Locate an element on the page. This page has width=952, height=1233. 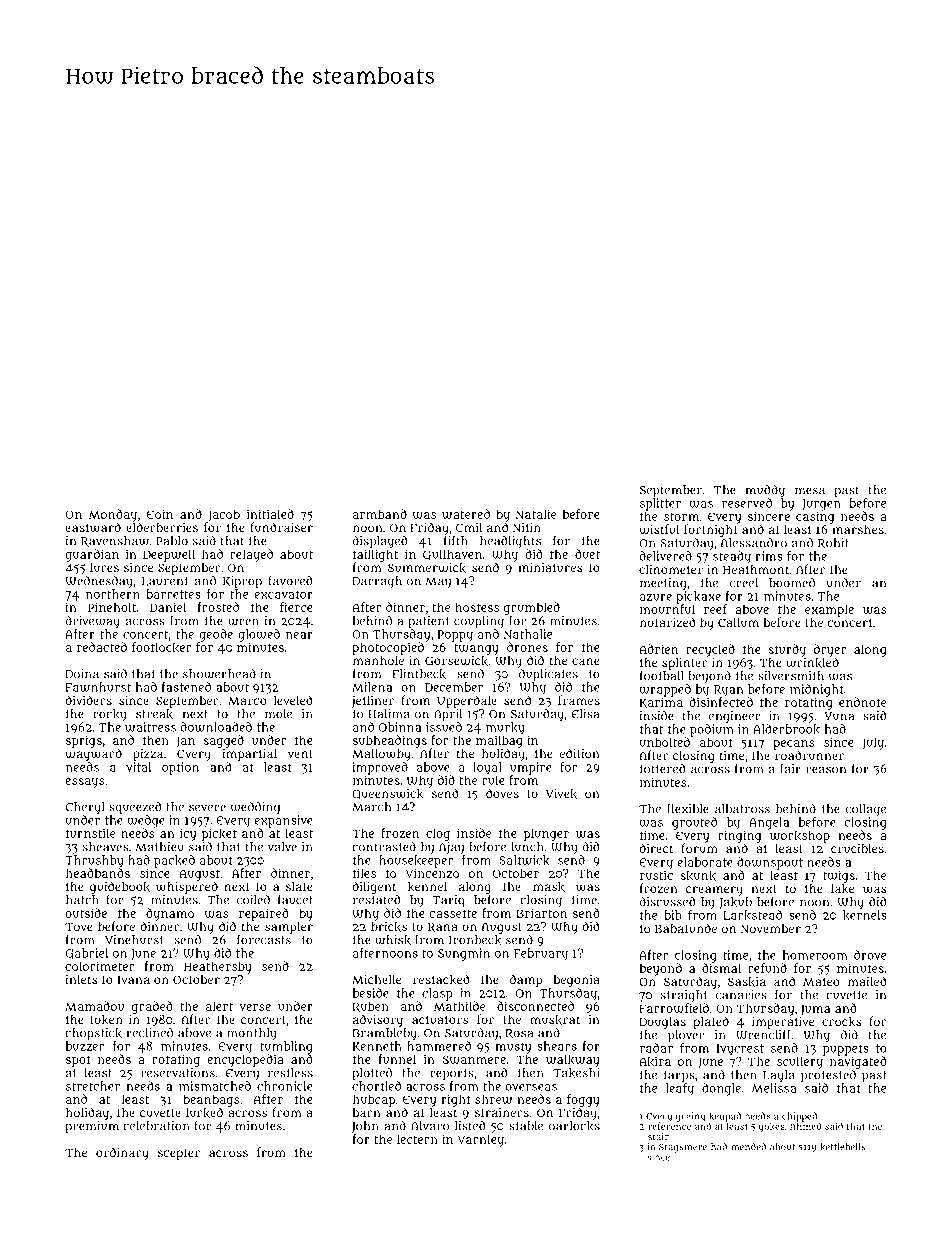
muddy is located at coordinates (765, 491).
